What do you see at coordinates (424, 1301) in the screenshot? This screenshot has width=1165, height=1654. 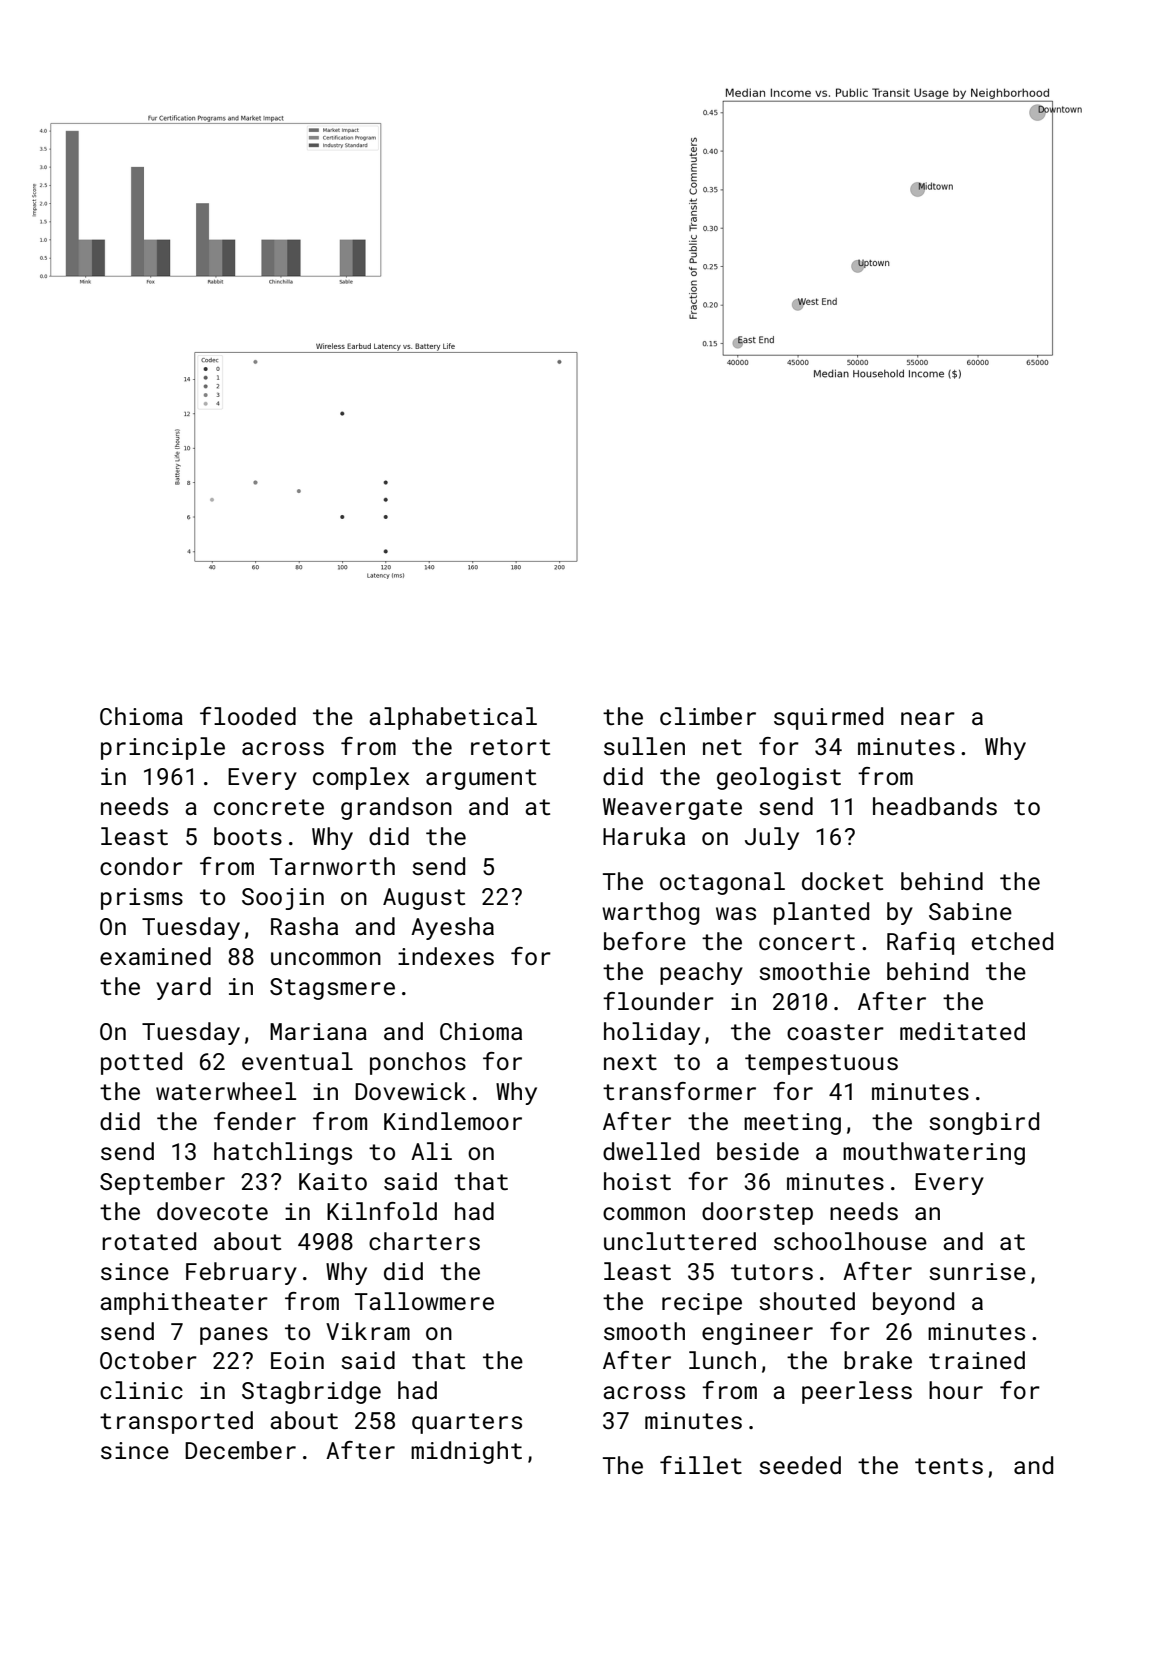 I see `Tallowmere` at bounding box center [424, 1301].
